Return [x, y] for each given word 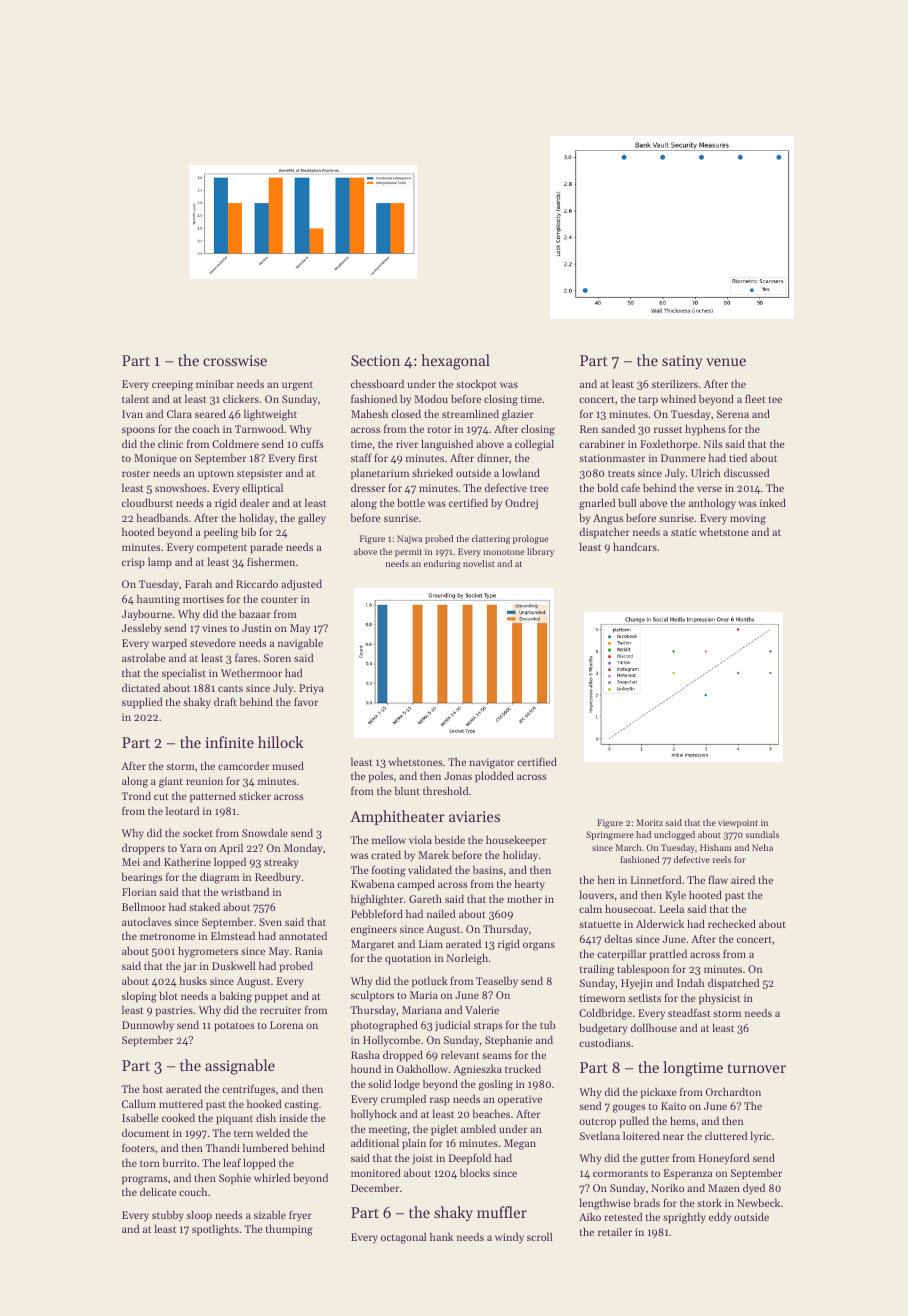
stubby [168, 1216]
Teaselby [497, 981]
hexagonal [455, 362]
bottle [411, 502]
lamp [160, 563]
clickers [241, 399]
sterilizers [675, 384]
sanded [618, 428]
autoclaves [147, 922]
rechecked [732, 923]
